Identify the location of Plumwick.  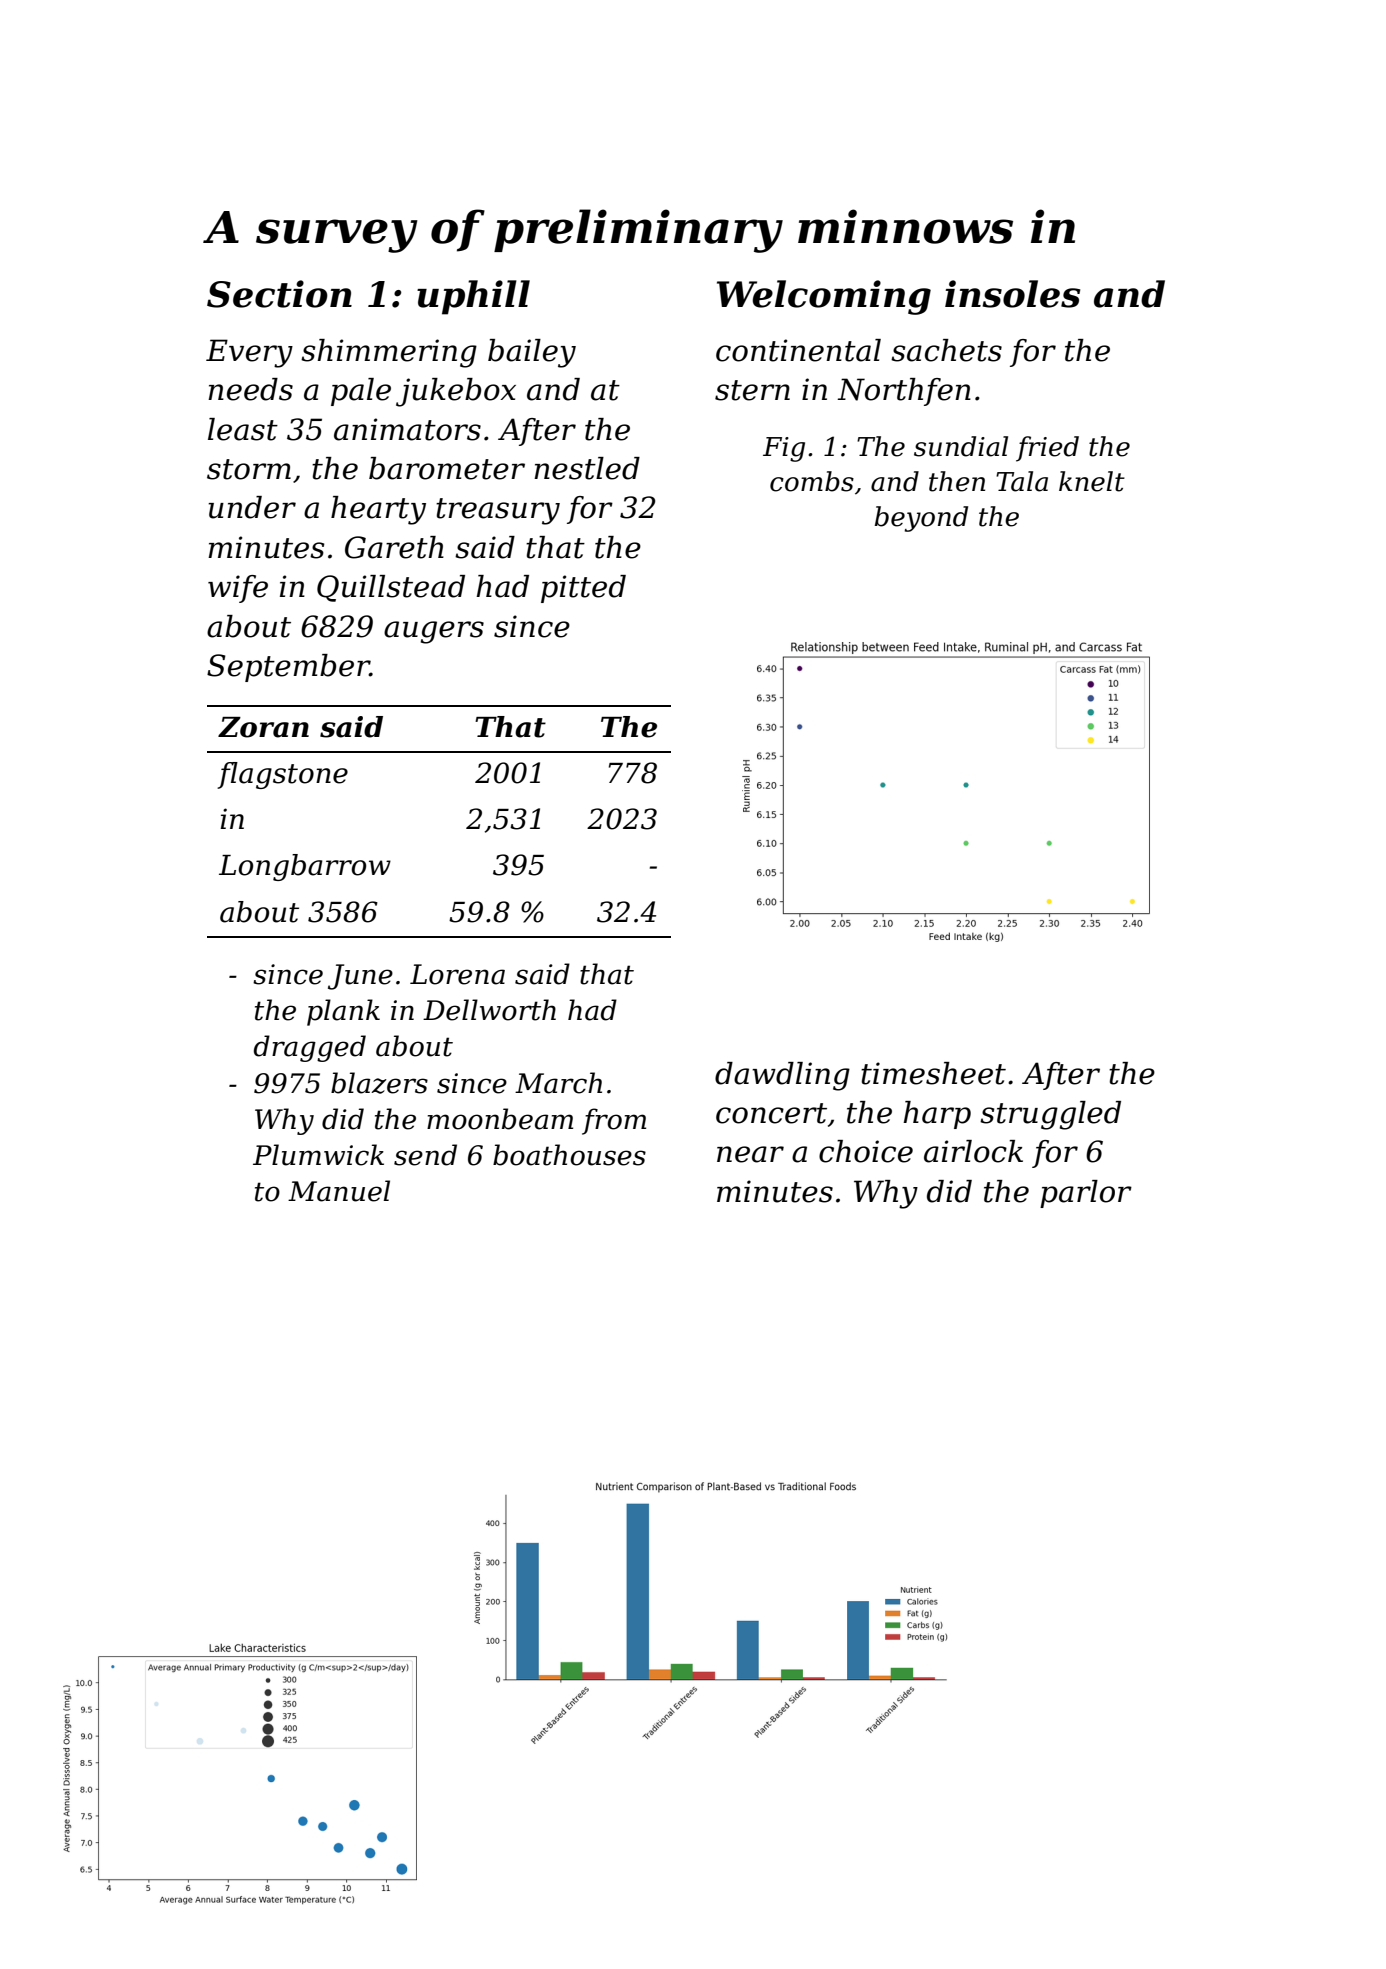
(318, 1155).
